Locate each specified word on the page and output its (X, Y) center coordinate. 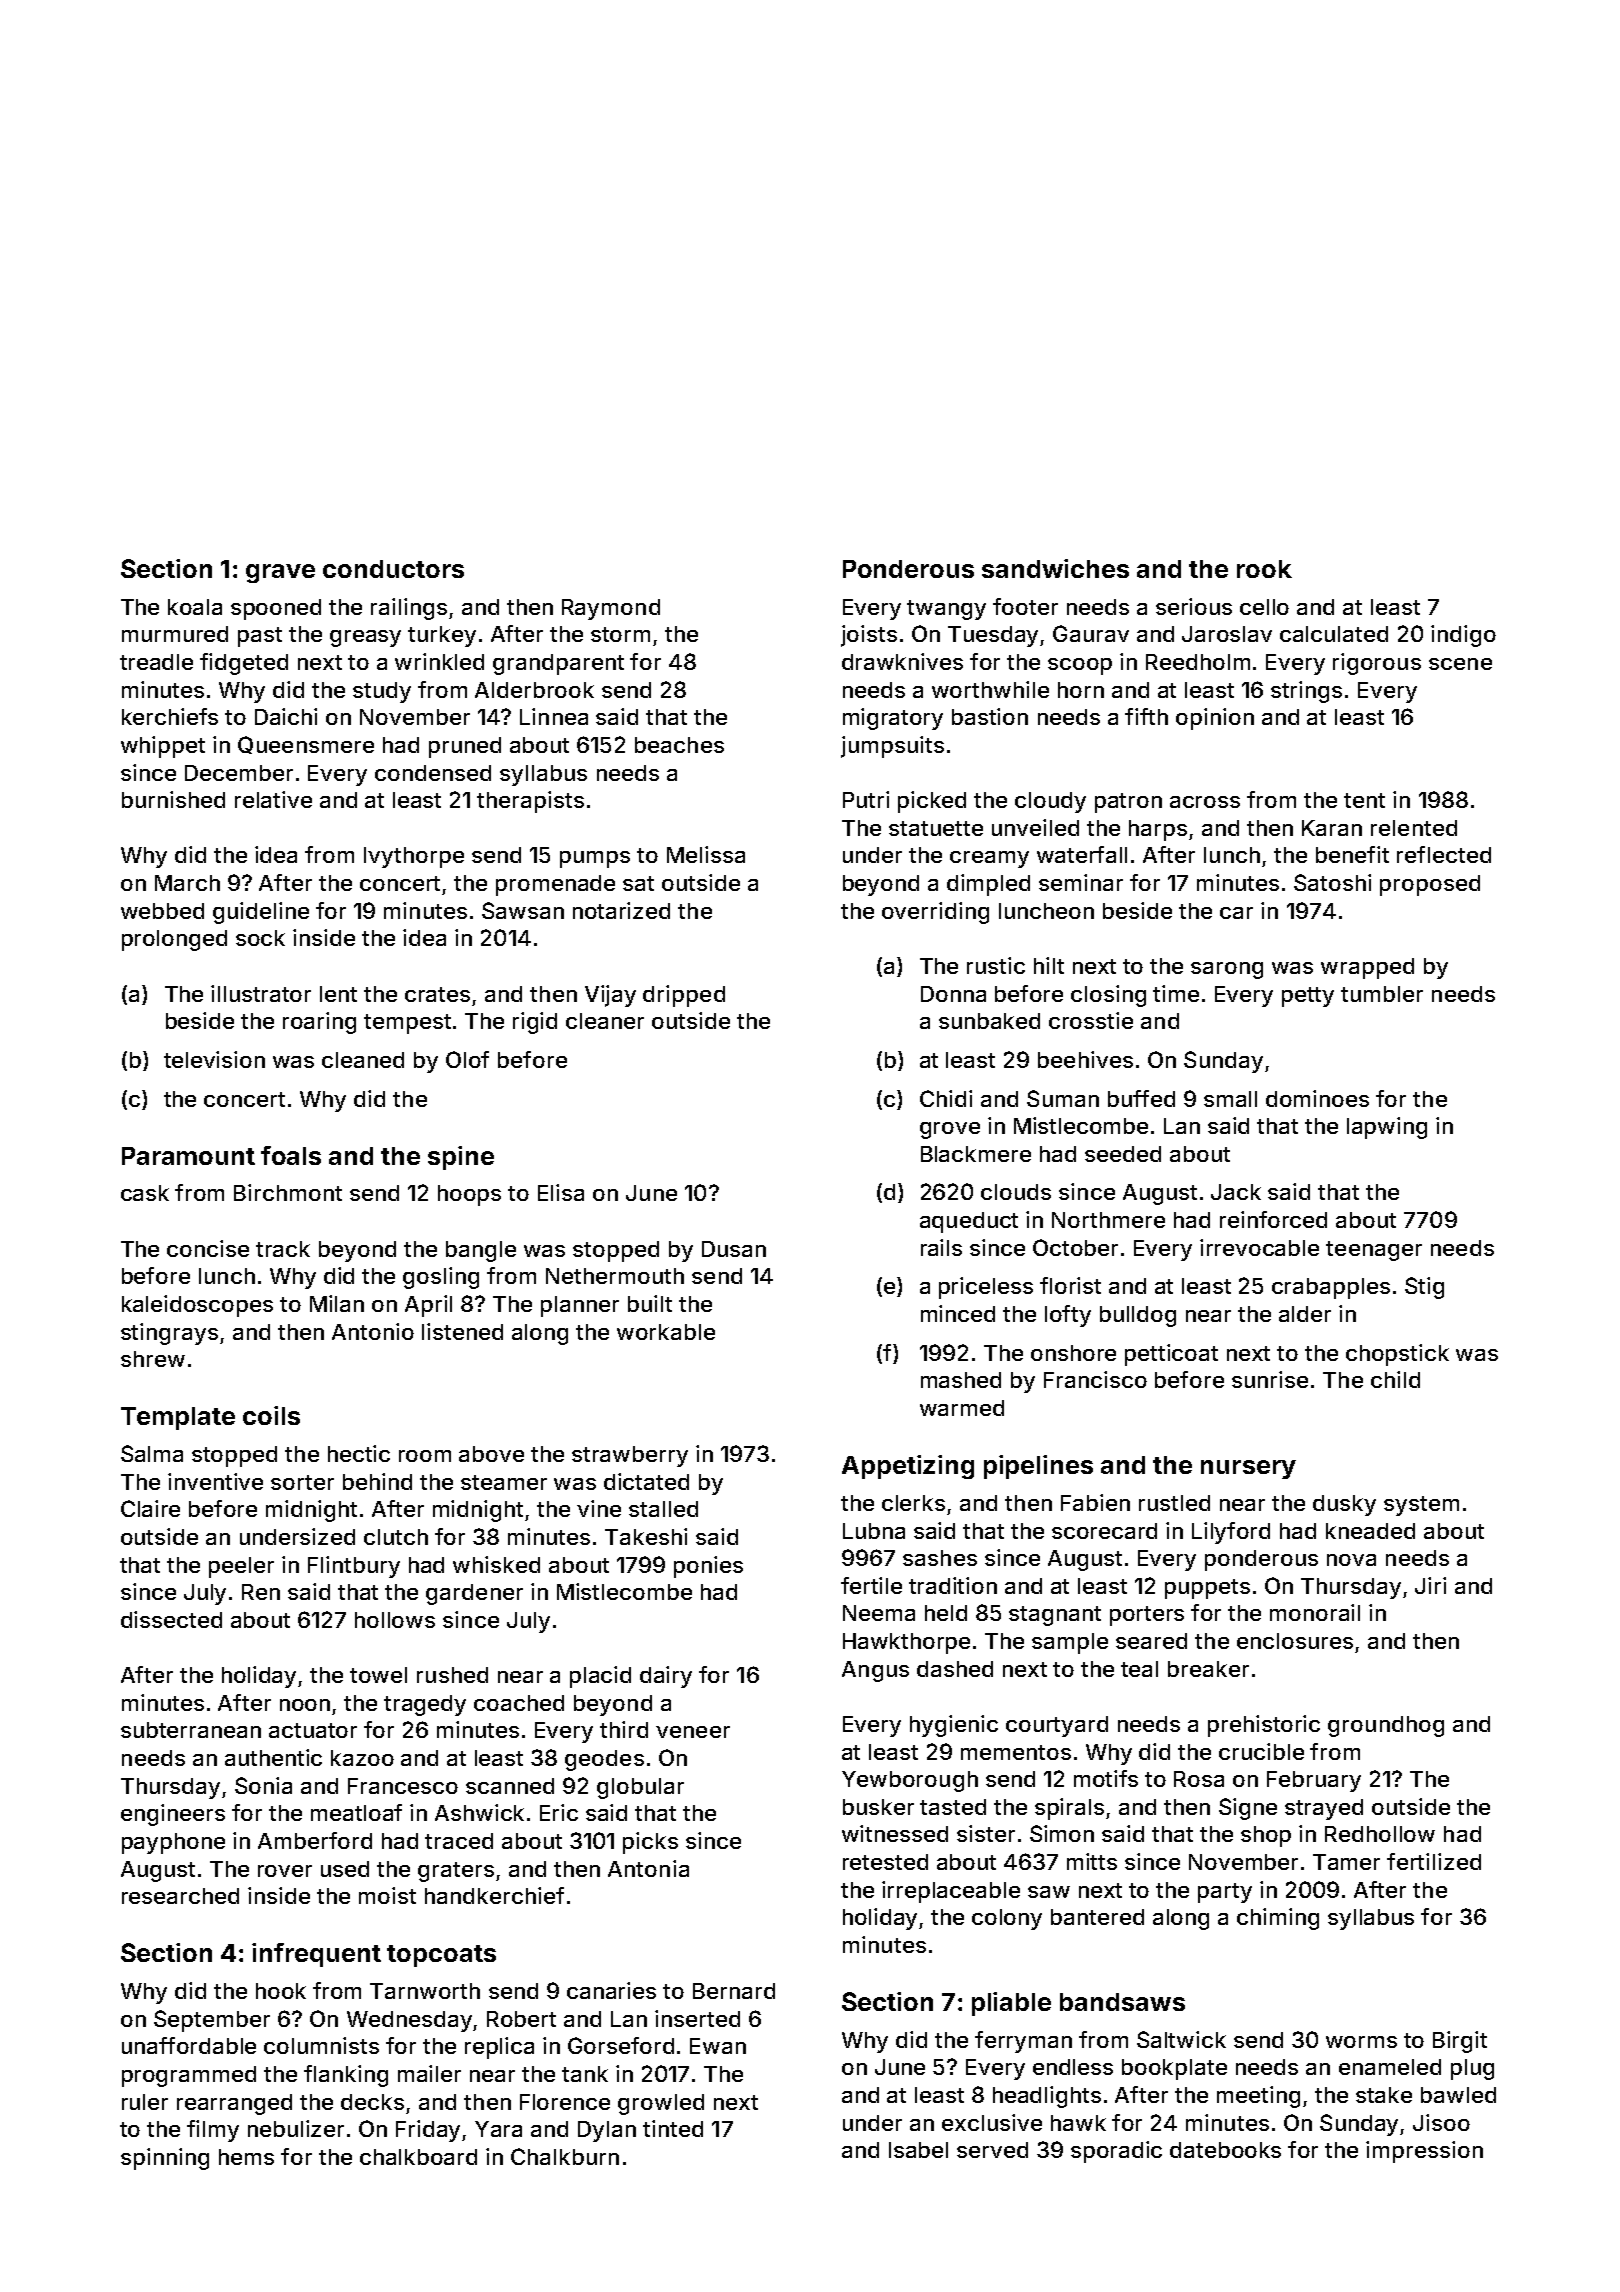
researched (180, 1896)
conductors (393, 569)
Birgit (1460, 2042)
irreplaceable (951, 1892)
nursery (1248, 1469)
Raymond (611, 609)
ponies (708, 1567)
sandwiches (1055, 568)
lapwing (1387, 1128)
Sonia (263, 1785)
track (283, 1249)
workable (666, 1332)
